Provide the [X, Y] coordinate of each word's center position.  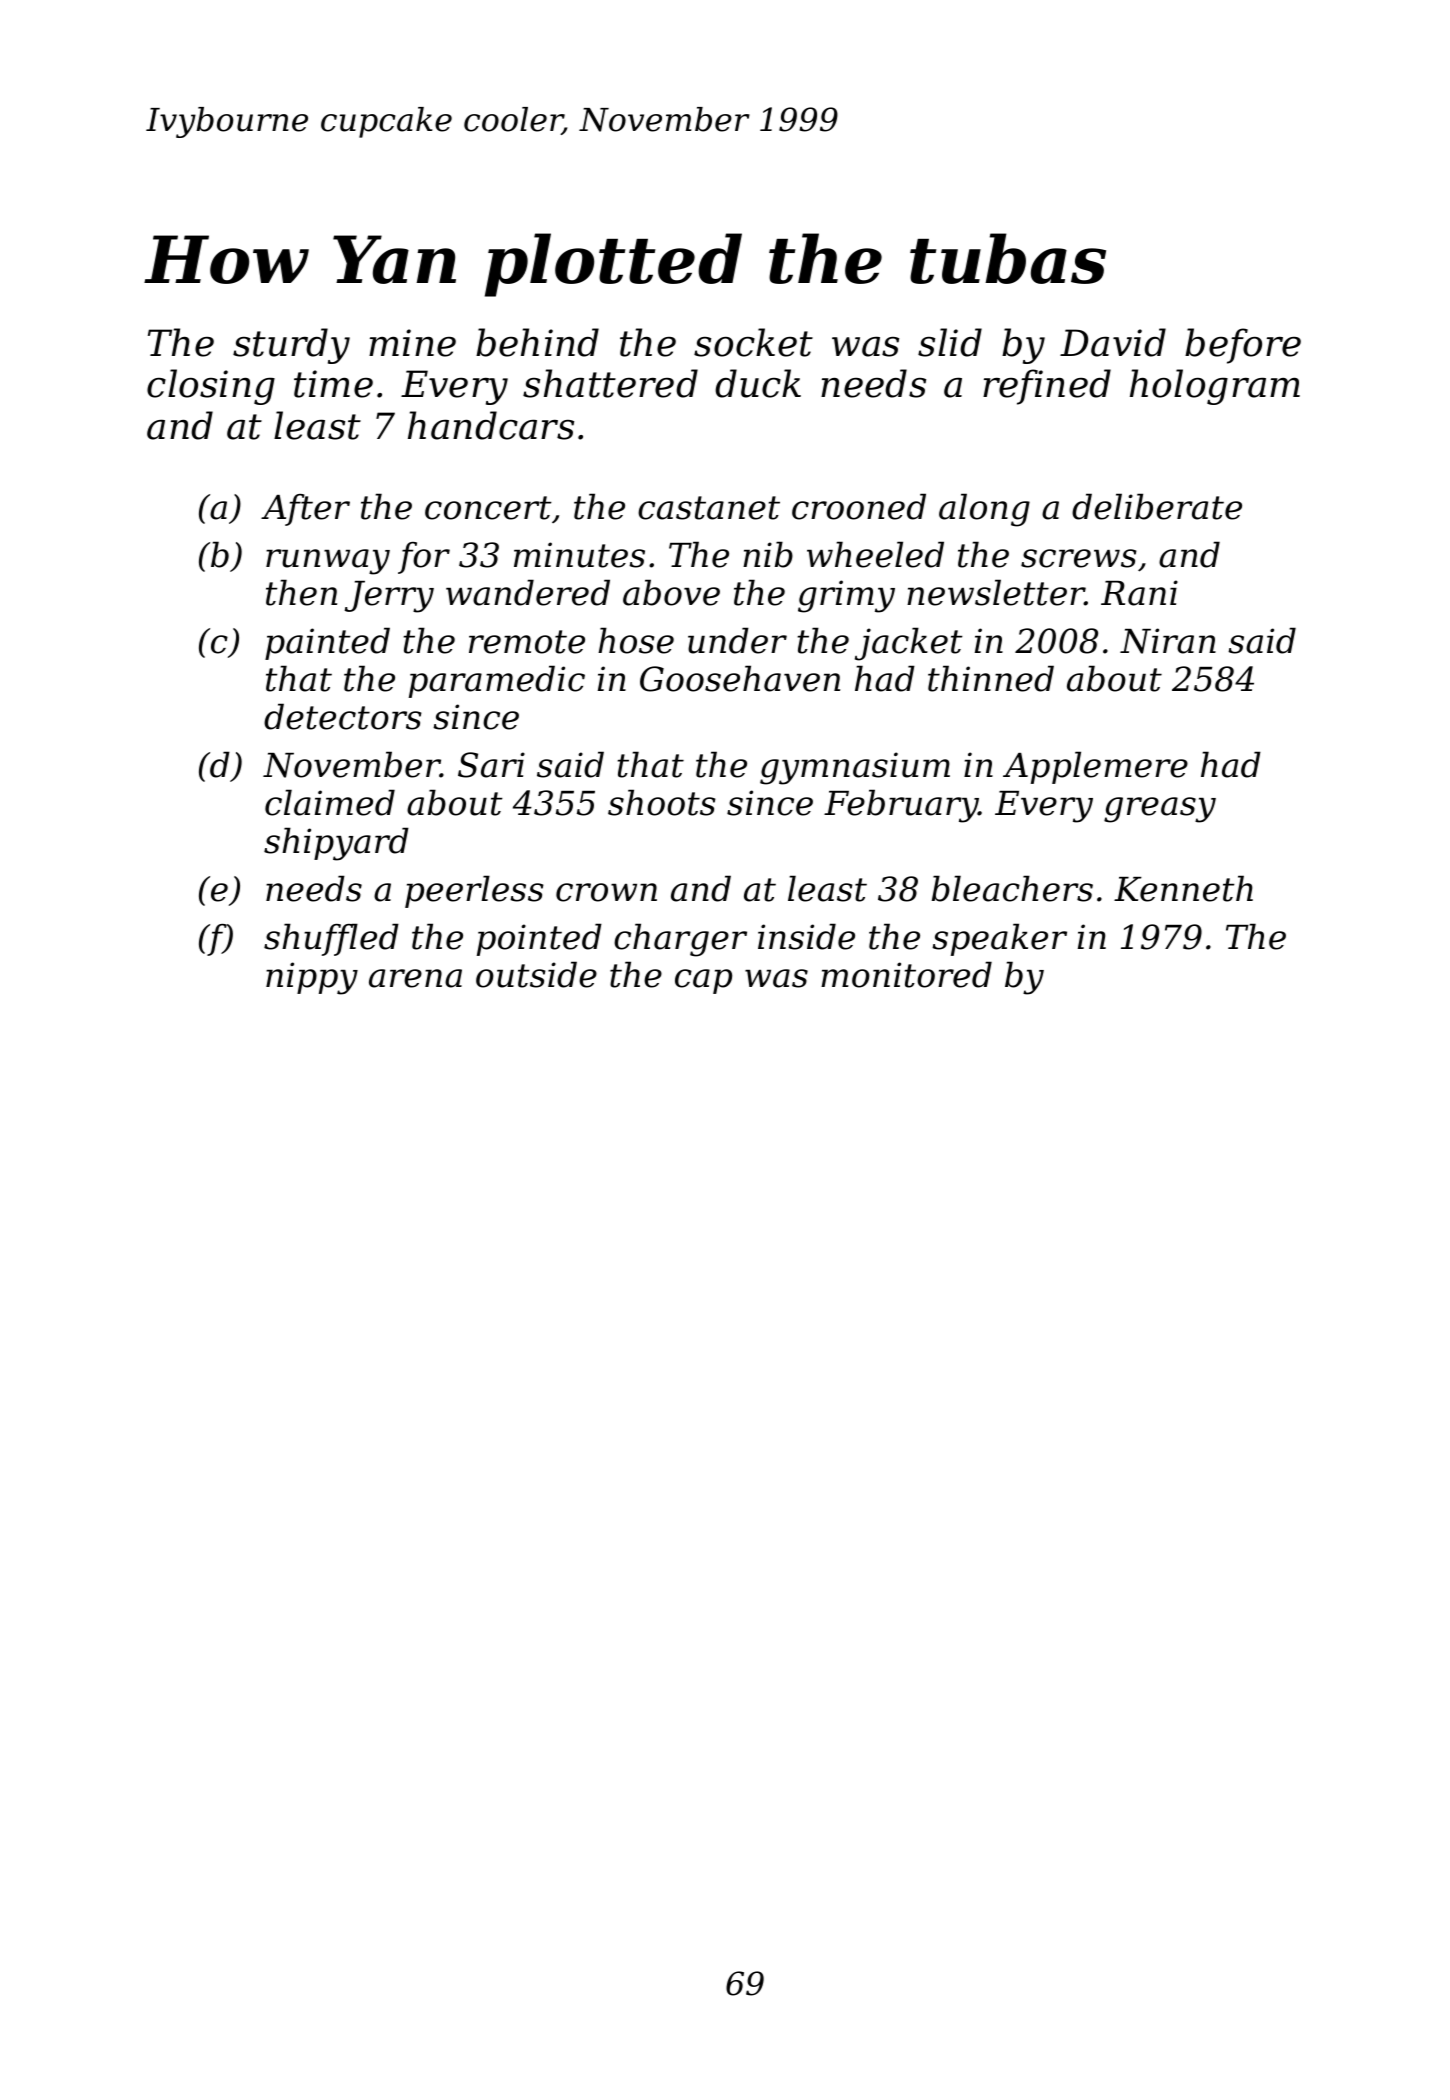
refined [1047, 387]
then [301, 592]
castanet [709, 508]
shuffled [331, 939]
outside [536, 974]
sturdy [291, 346]
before [1243, 346]
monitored [906, 974]
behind [537, 342]
